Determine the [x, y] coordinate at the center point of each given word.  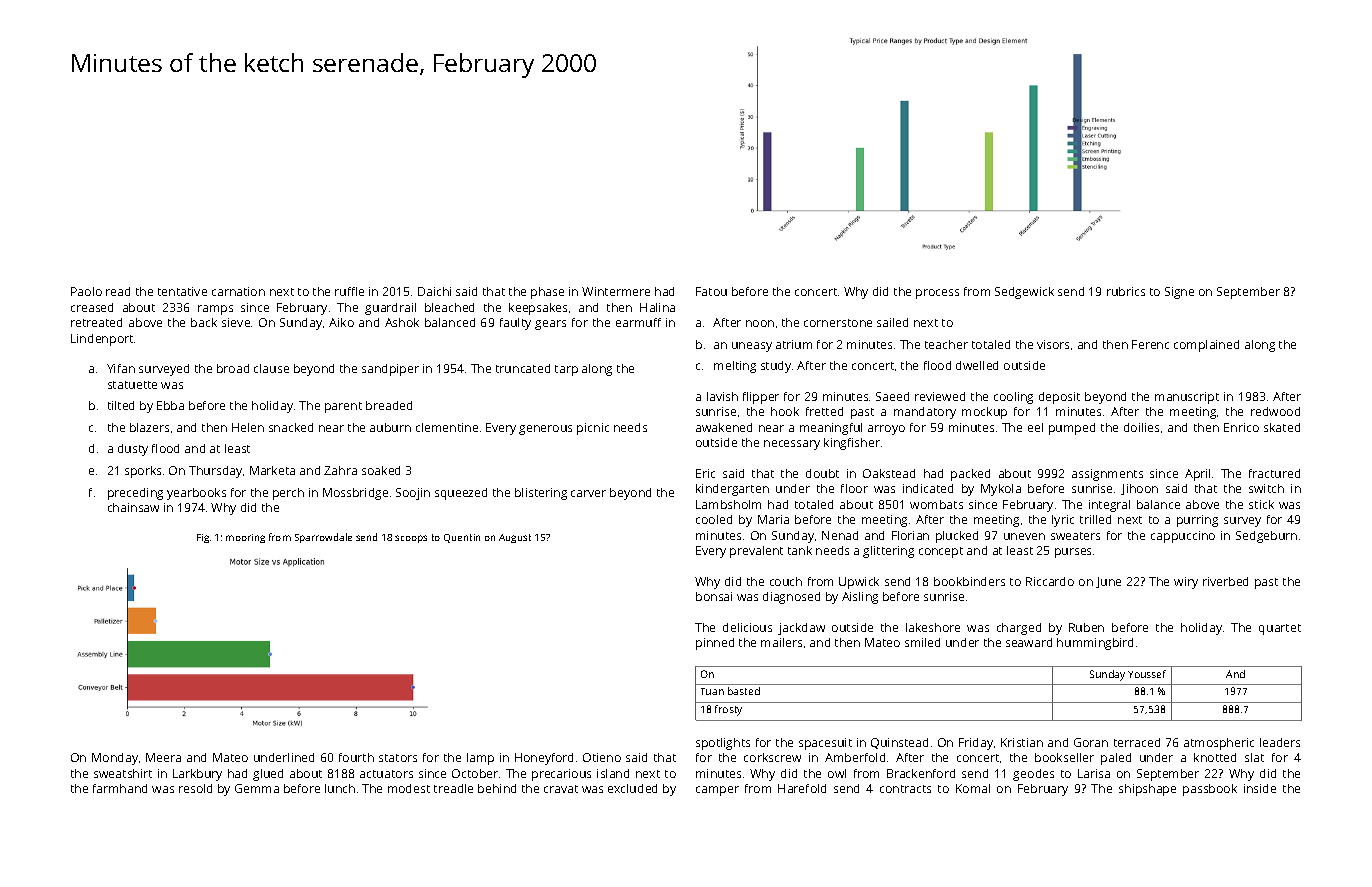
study [776, 367]
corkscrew [772, 757]
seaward [1029, 642]
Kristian [1022, 742]
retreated [96, 322]
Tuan [712, 691]
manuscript [1187, 398]
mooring [245, 538]
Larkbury [197, 775]
